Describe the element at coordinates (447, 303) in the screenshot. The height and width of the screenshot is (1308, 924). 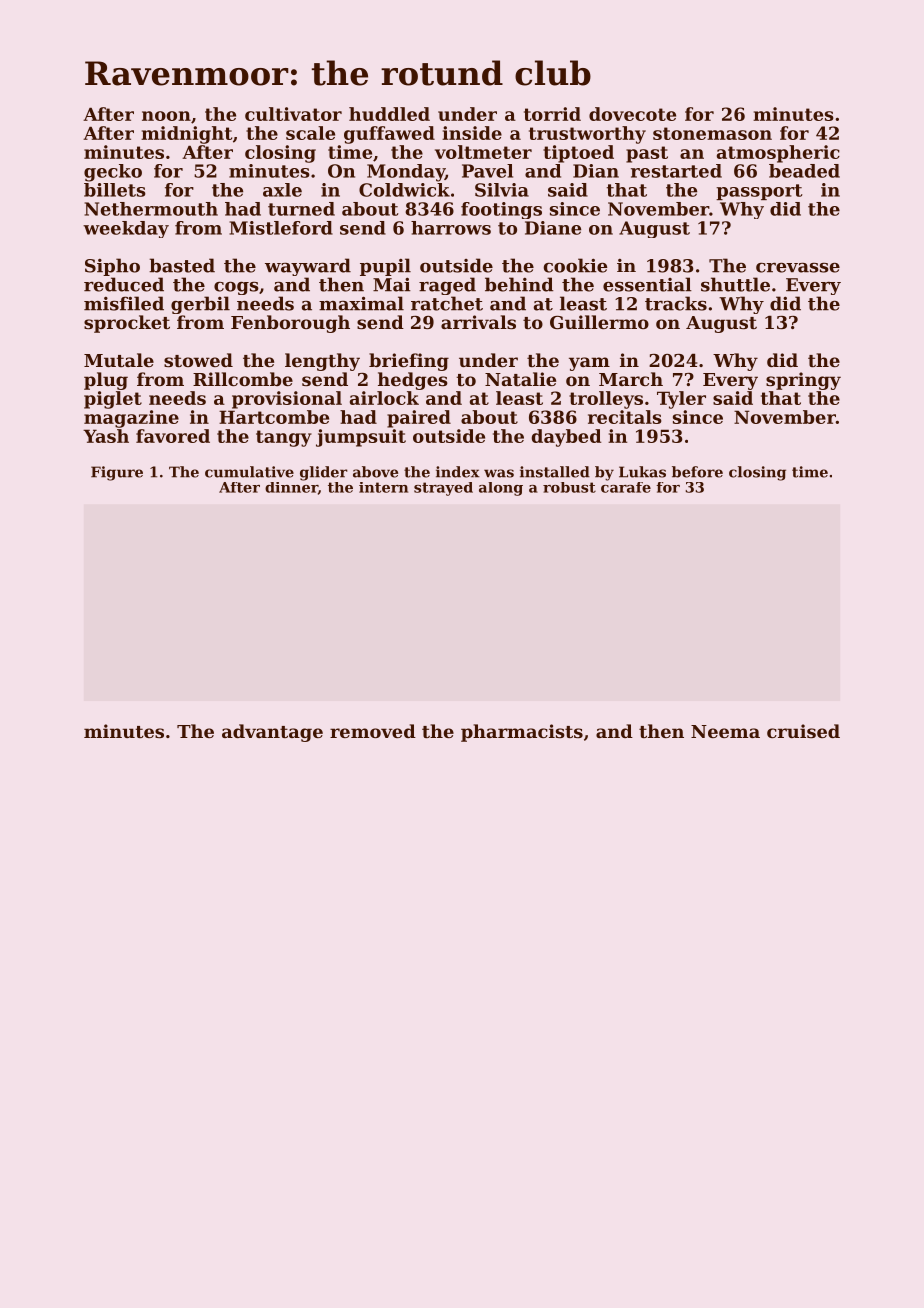
I see `ratchet` at that location.
